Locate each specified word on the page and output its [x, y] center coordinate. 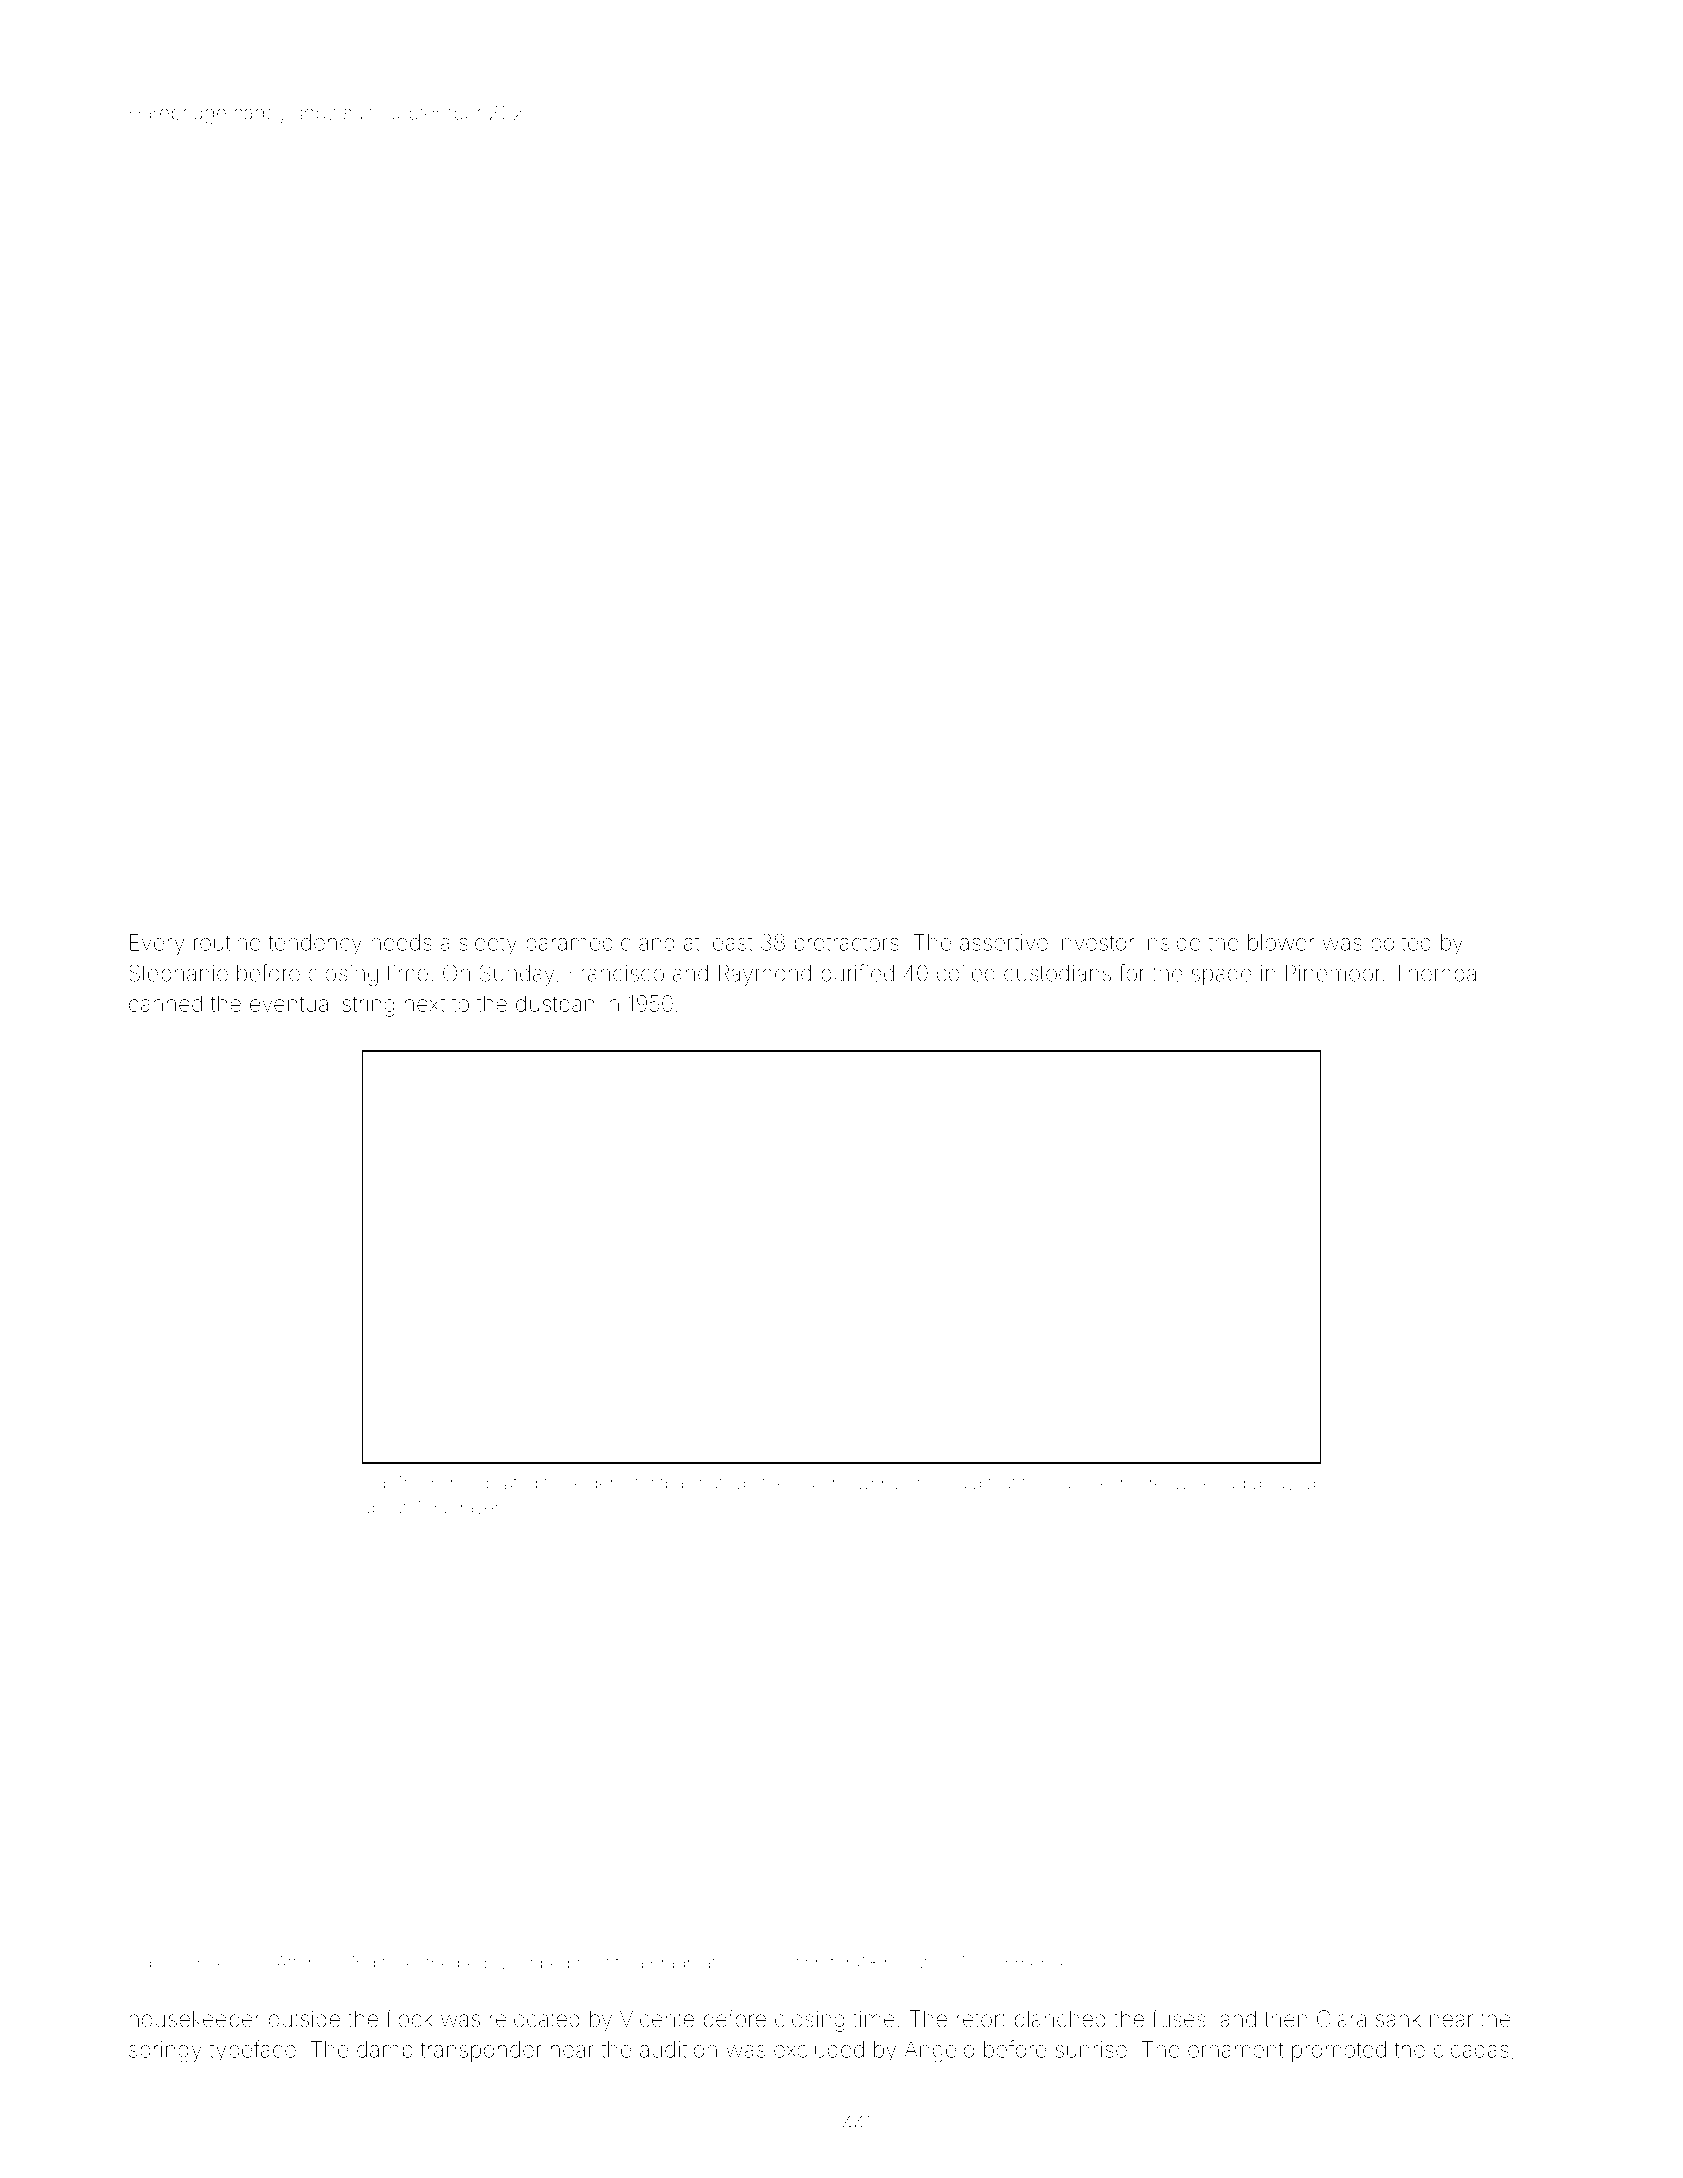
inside [1172, 942]
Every [157, 944]
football [662, 1482]
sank [1398, 2019]
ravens [487, 1509]
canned [165, 1003]
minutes [915, 1963]
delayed [1284, 1484]
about [384, 1507]
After [295, 1962]
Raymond [765, 975]
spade [1221, 975]
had [1231, 1483]
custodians [1057, 973]
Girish [436, 1483]
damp [385, 2051]
